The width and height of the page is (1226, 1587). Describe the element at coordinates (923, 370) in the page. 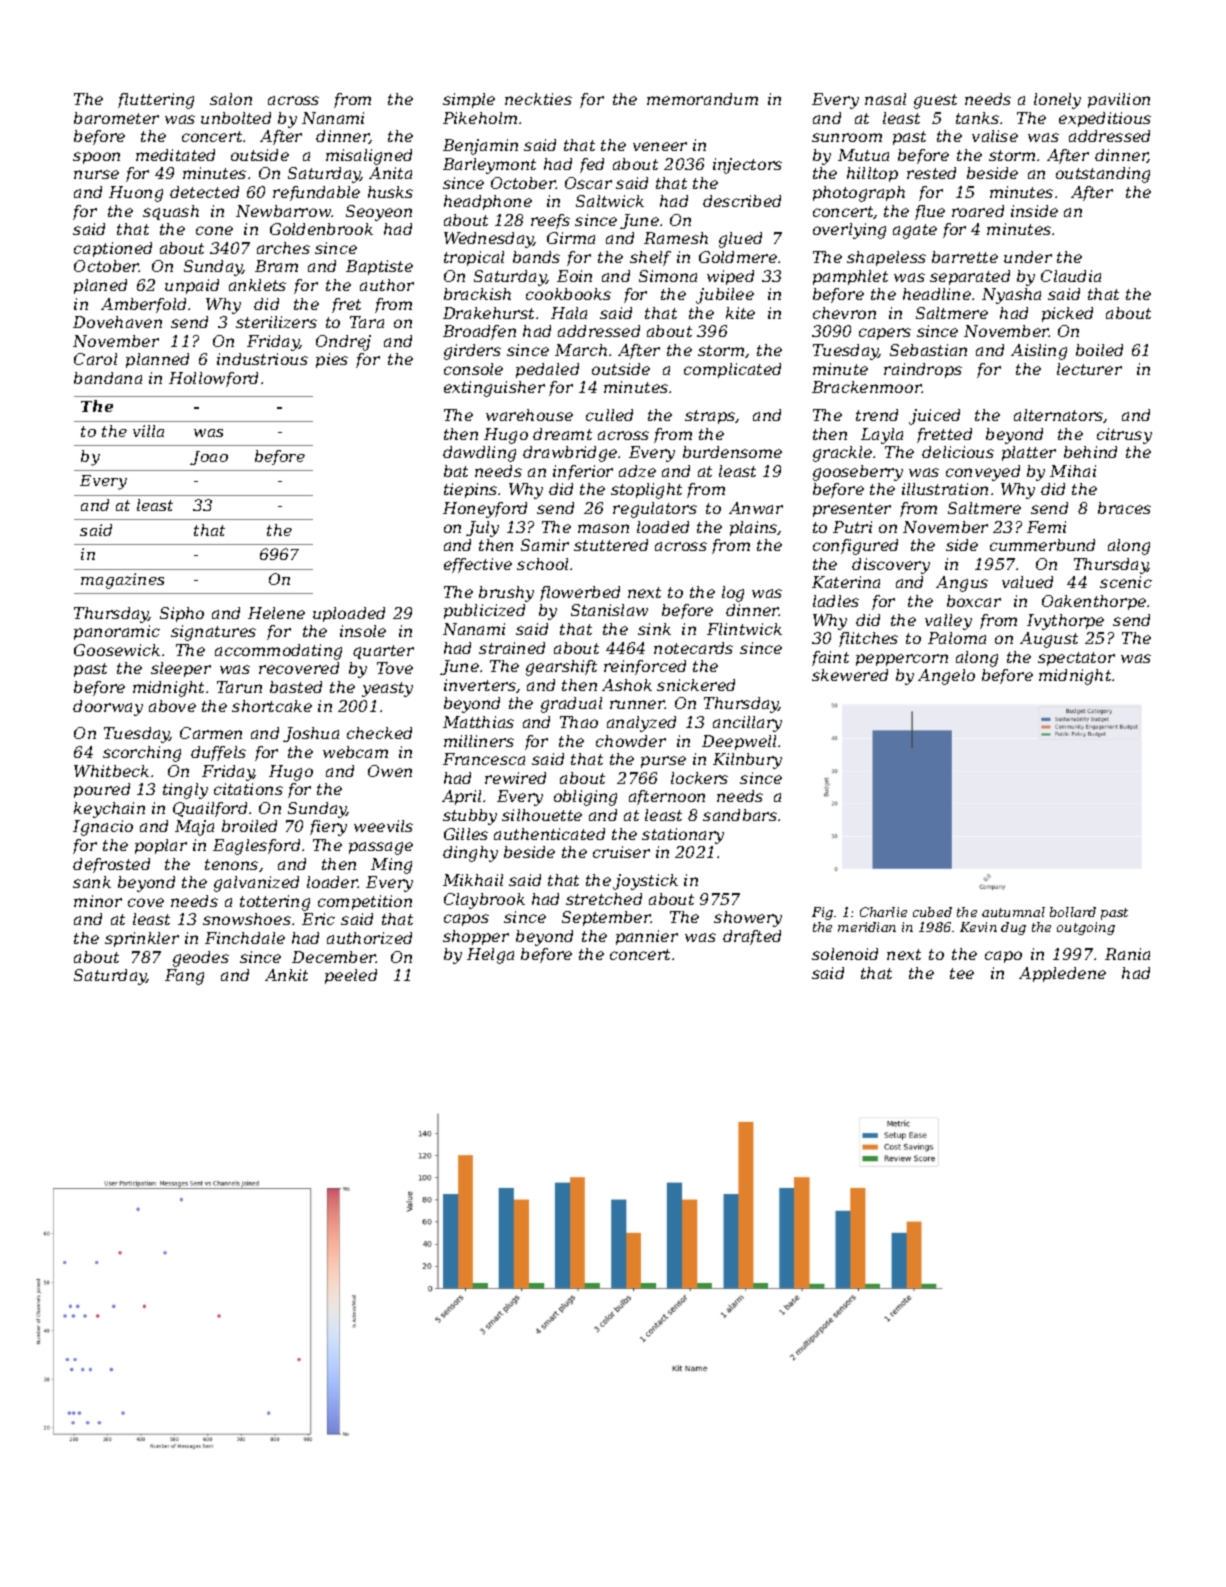

I see `raindrops` at that location.
